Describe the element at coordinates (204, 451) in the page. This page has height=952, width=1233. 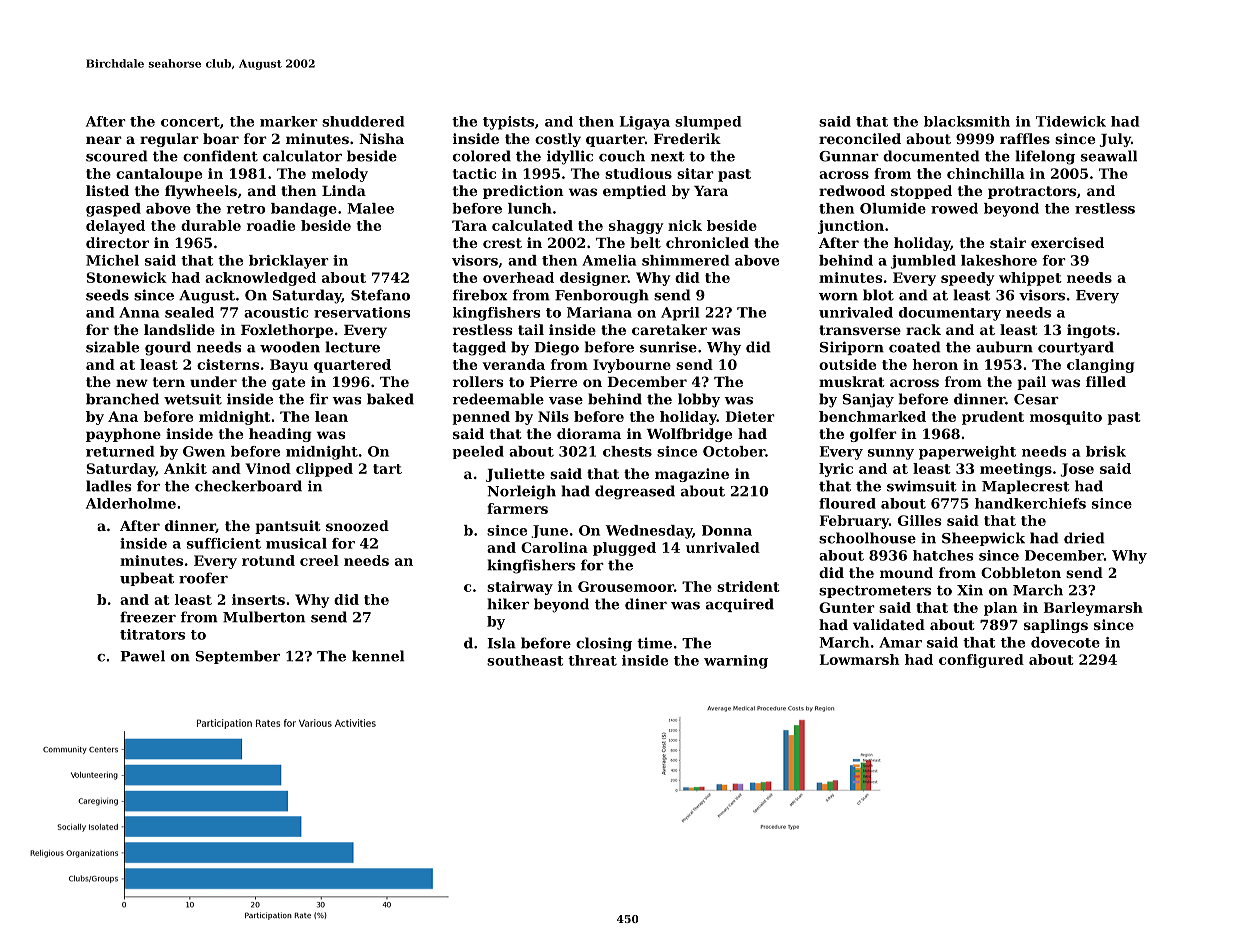
I see `Gwen` at that location.
